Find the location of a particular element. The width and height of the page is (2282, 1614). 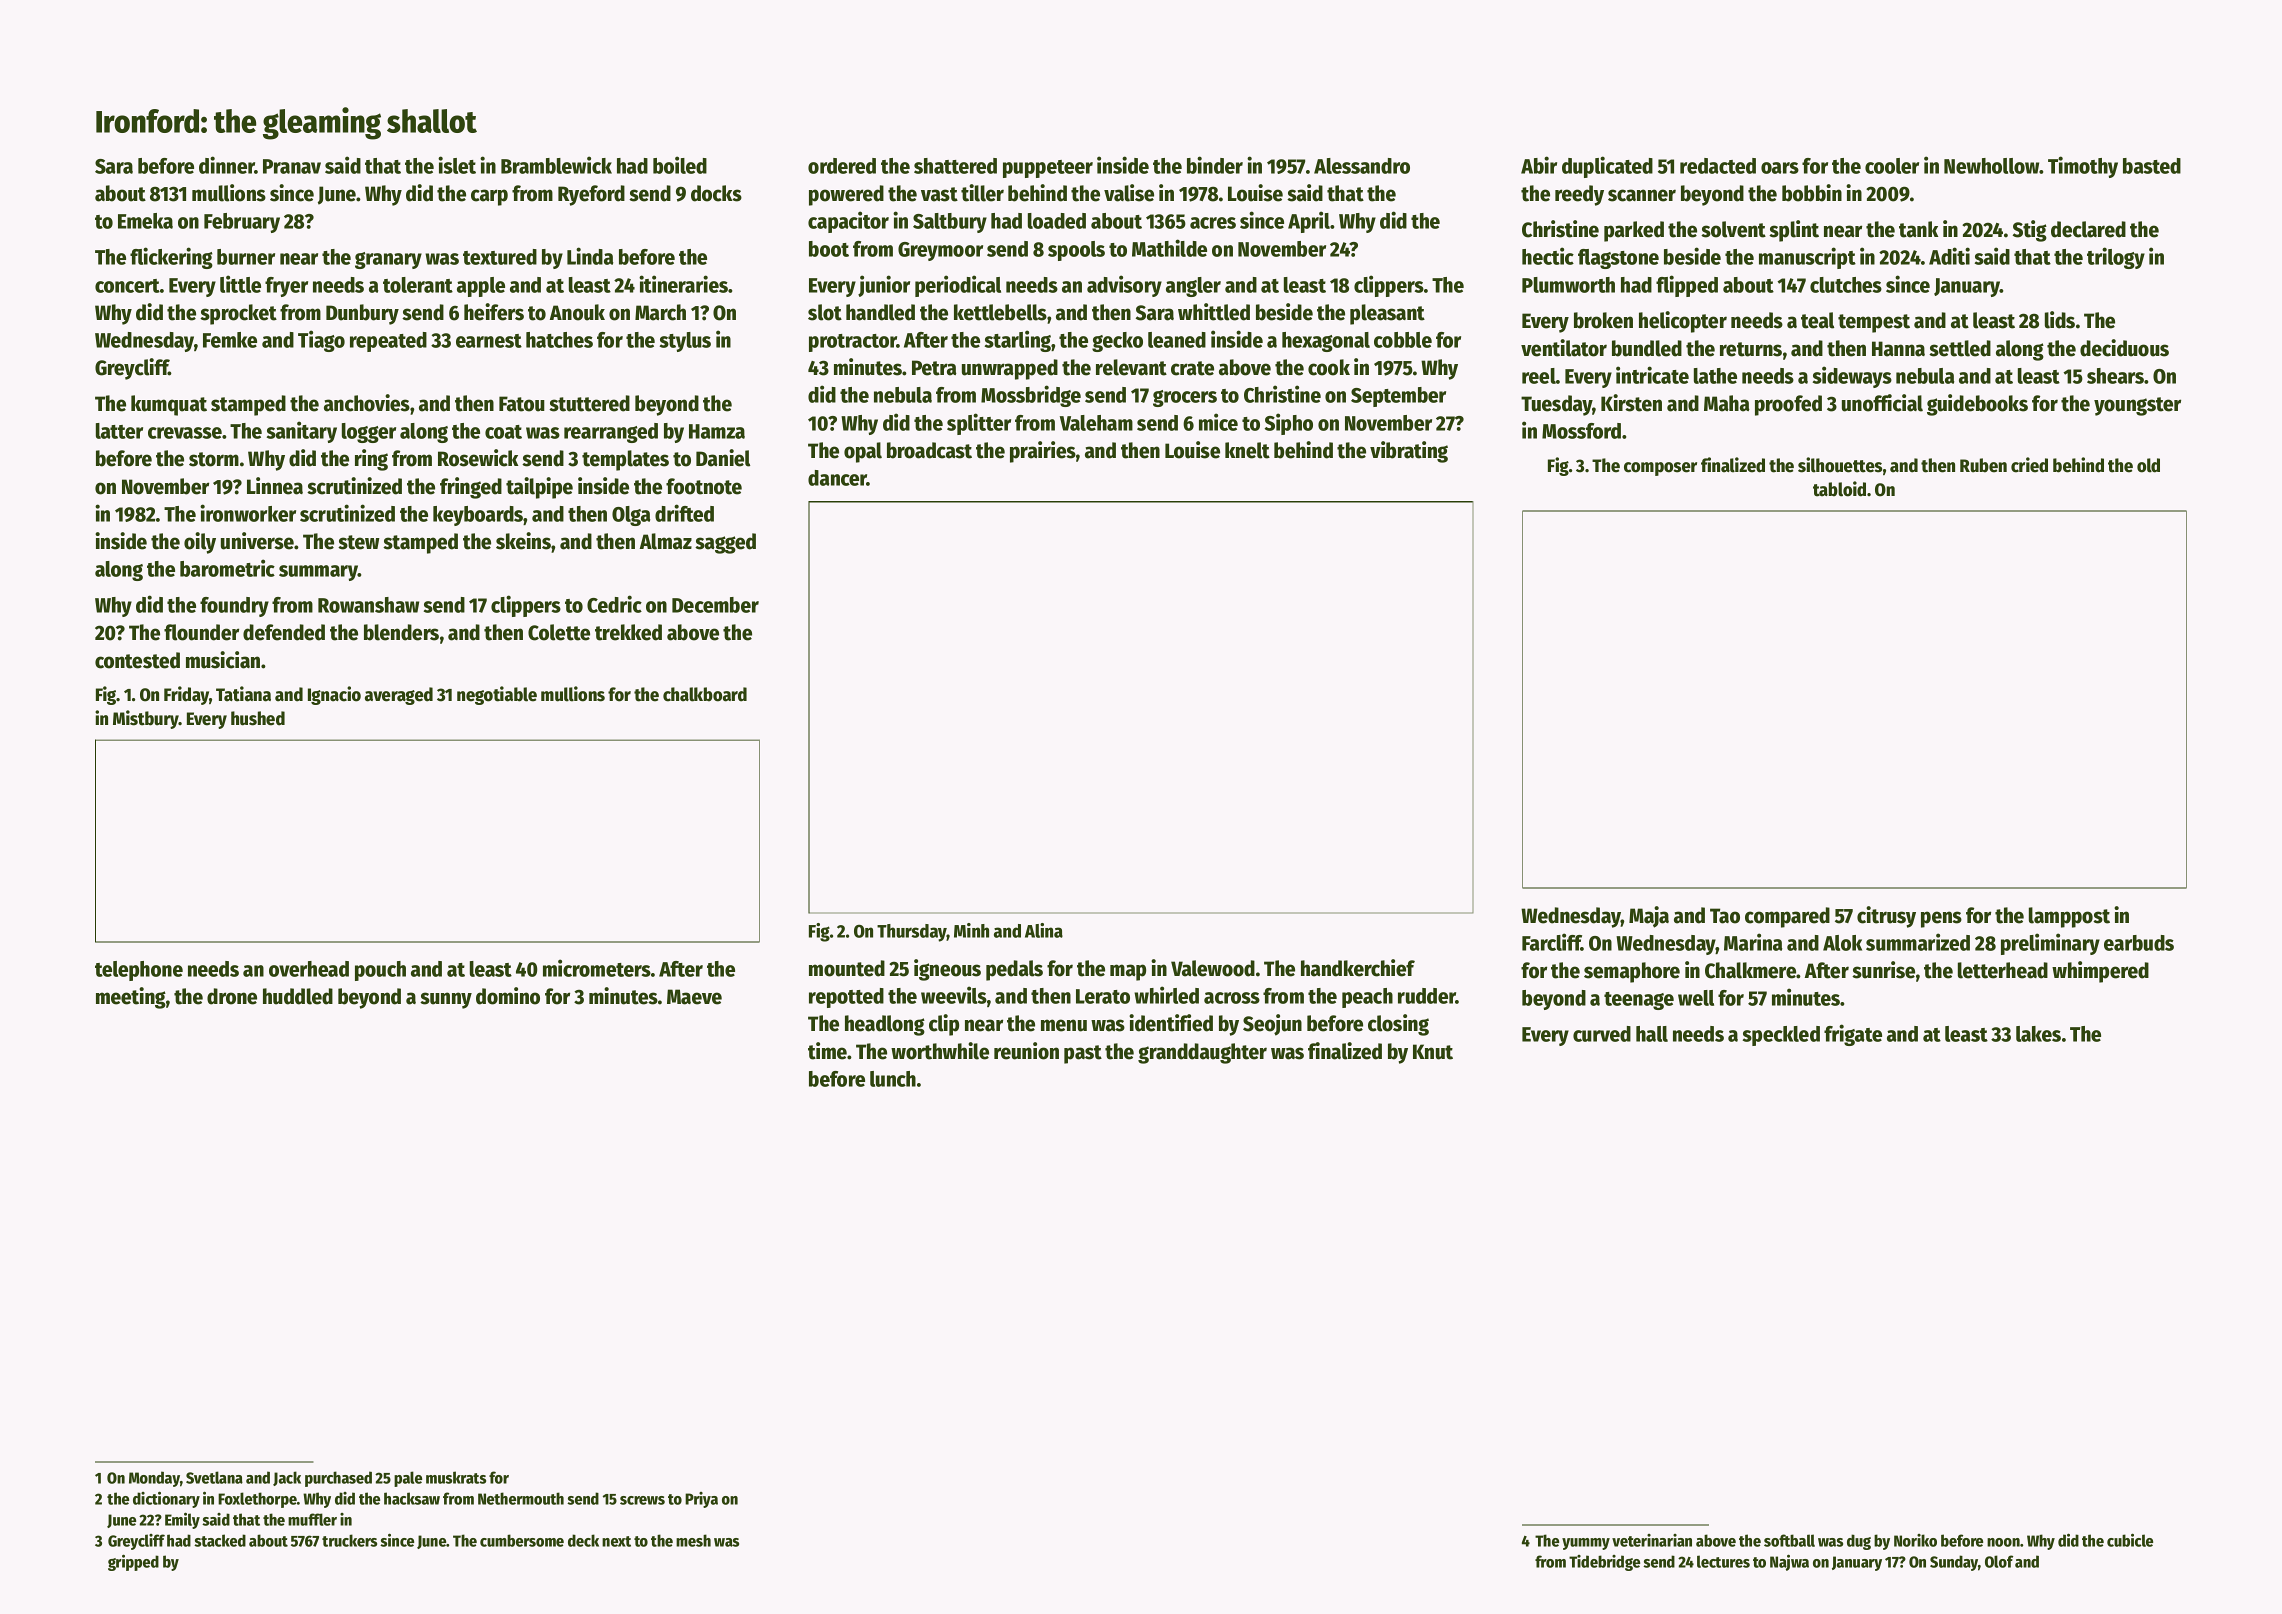

speckled is located at coordinates (1781, 1036).
